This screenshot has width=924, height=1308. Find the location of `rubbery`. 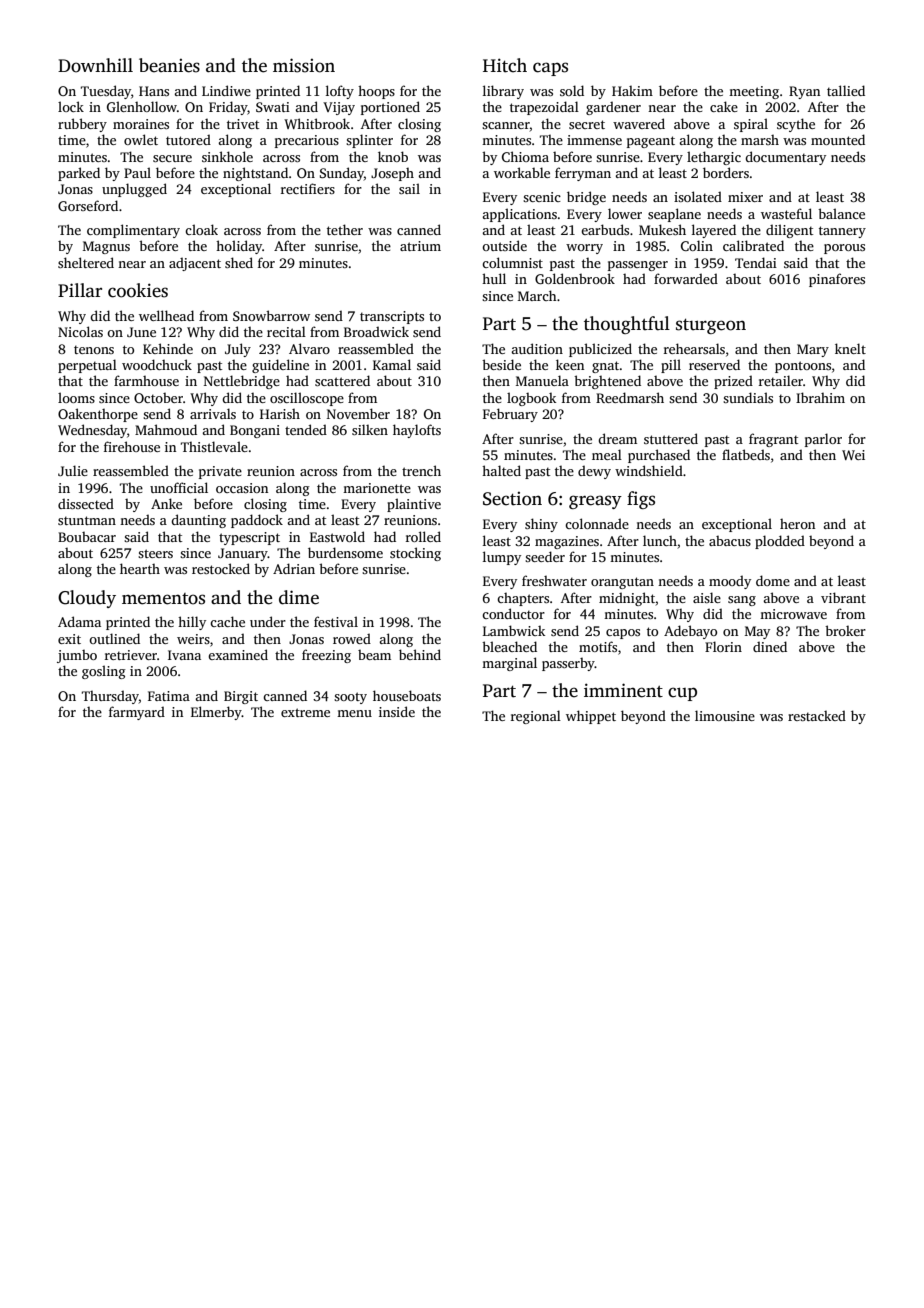

rubbery is located at coordinates (82, 125).
